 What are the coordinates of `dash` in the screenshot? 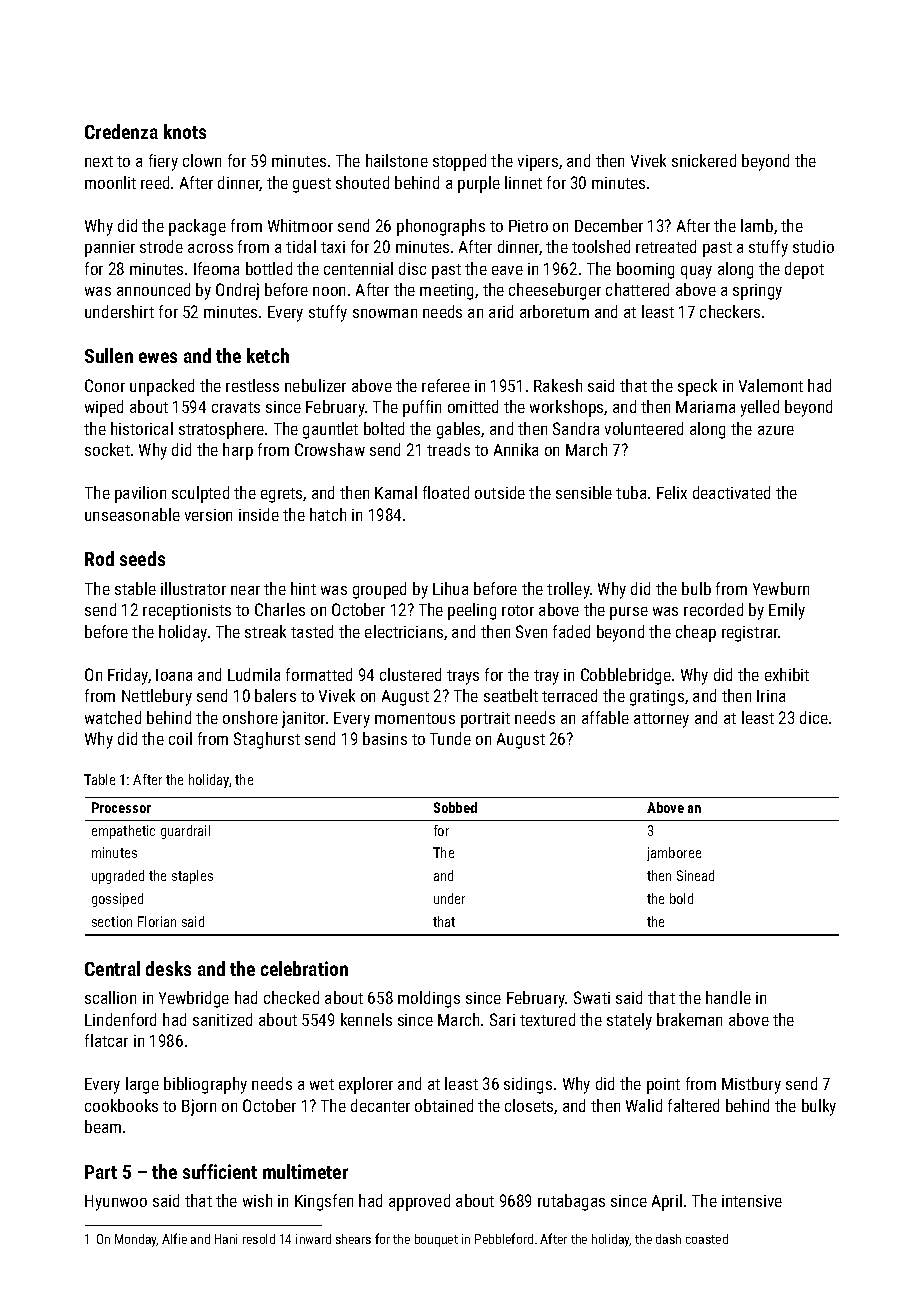 It's located at (668, 1239).
